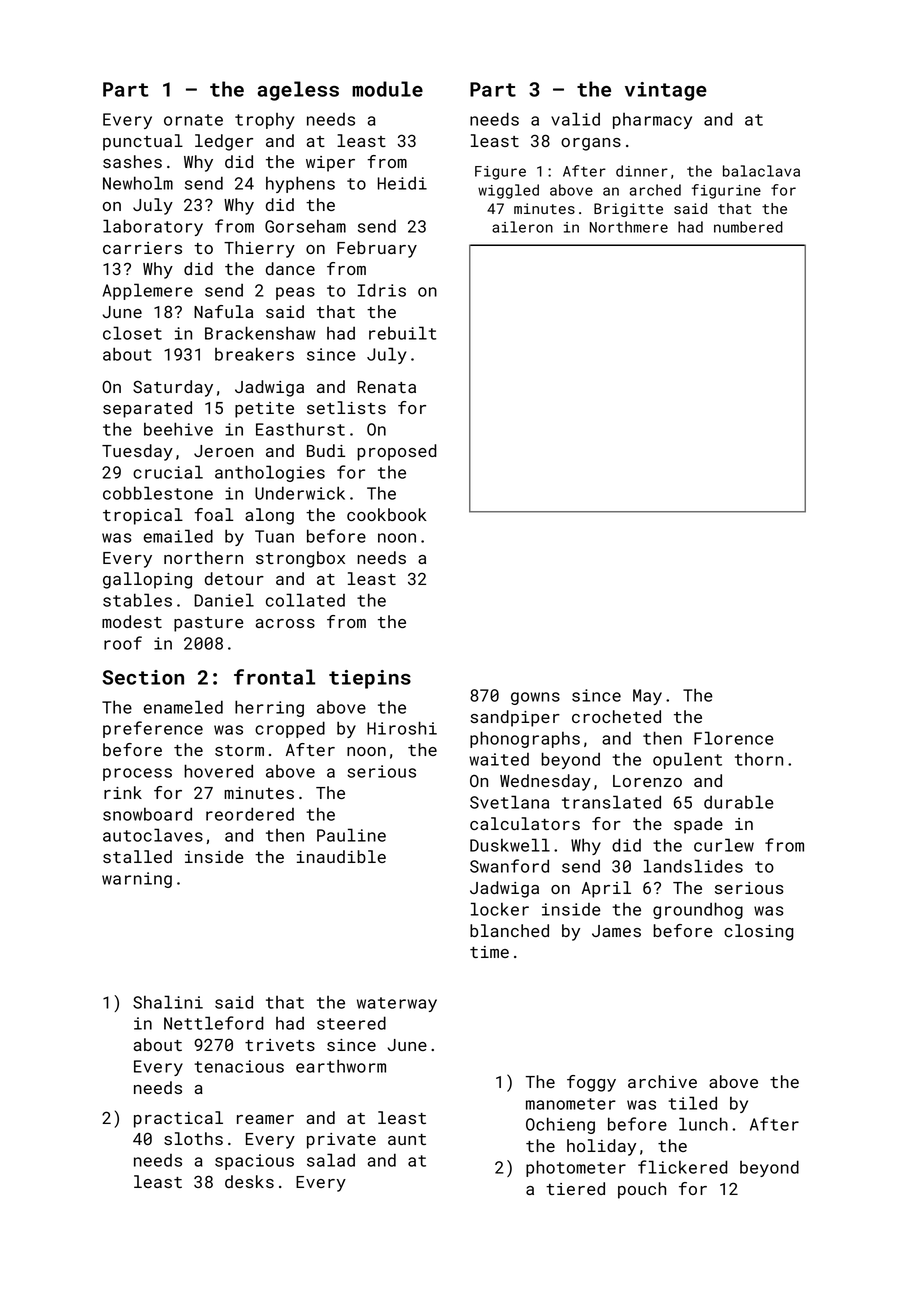 This screenshot has width=908, height=1316. What do you see at coordinates (370, 679) in the screenshot?
I see `tiepins` at bounding box center [370, 679].
